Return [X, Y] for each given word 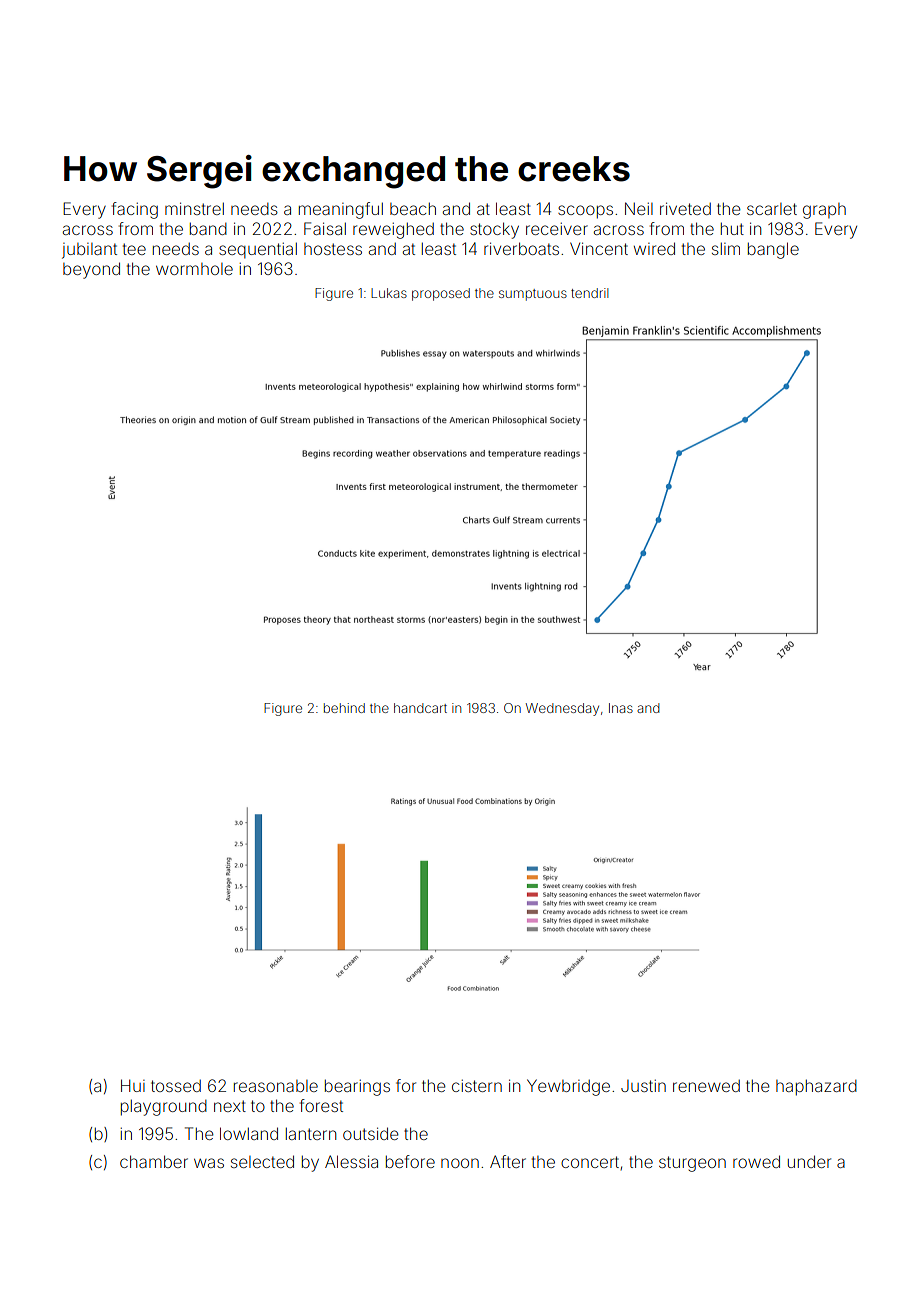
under [809, 1161]
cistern [477, 1085]
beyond [91, 270]
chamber [154, 1161]
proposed [441, 294]
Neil [639, 208]
